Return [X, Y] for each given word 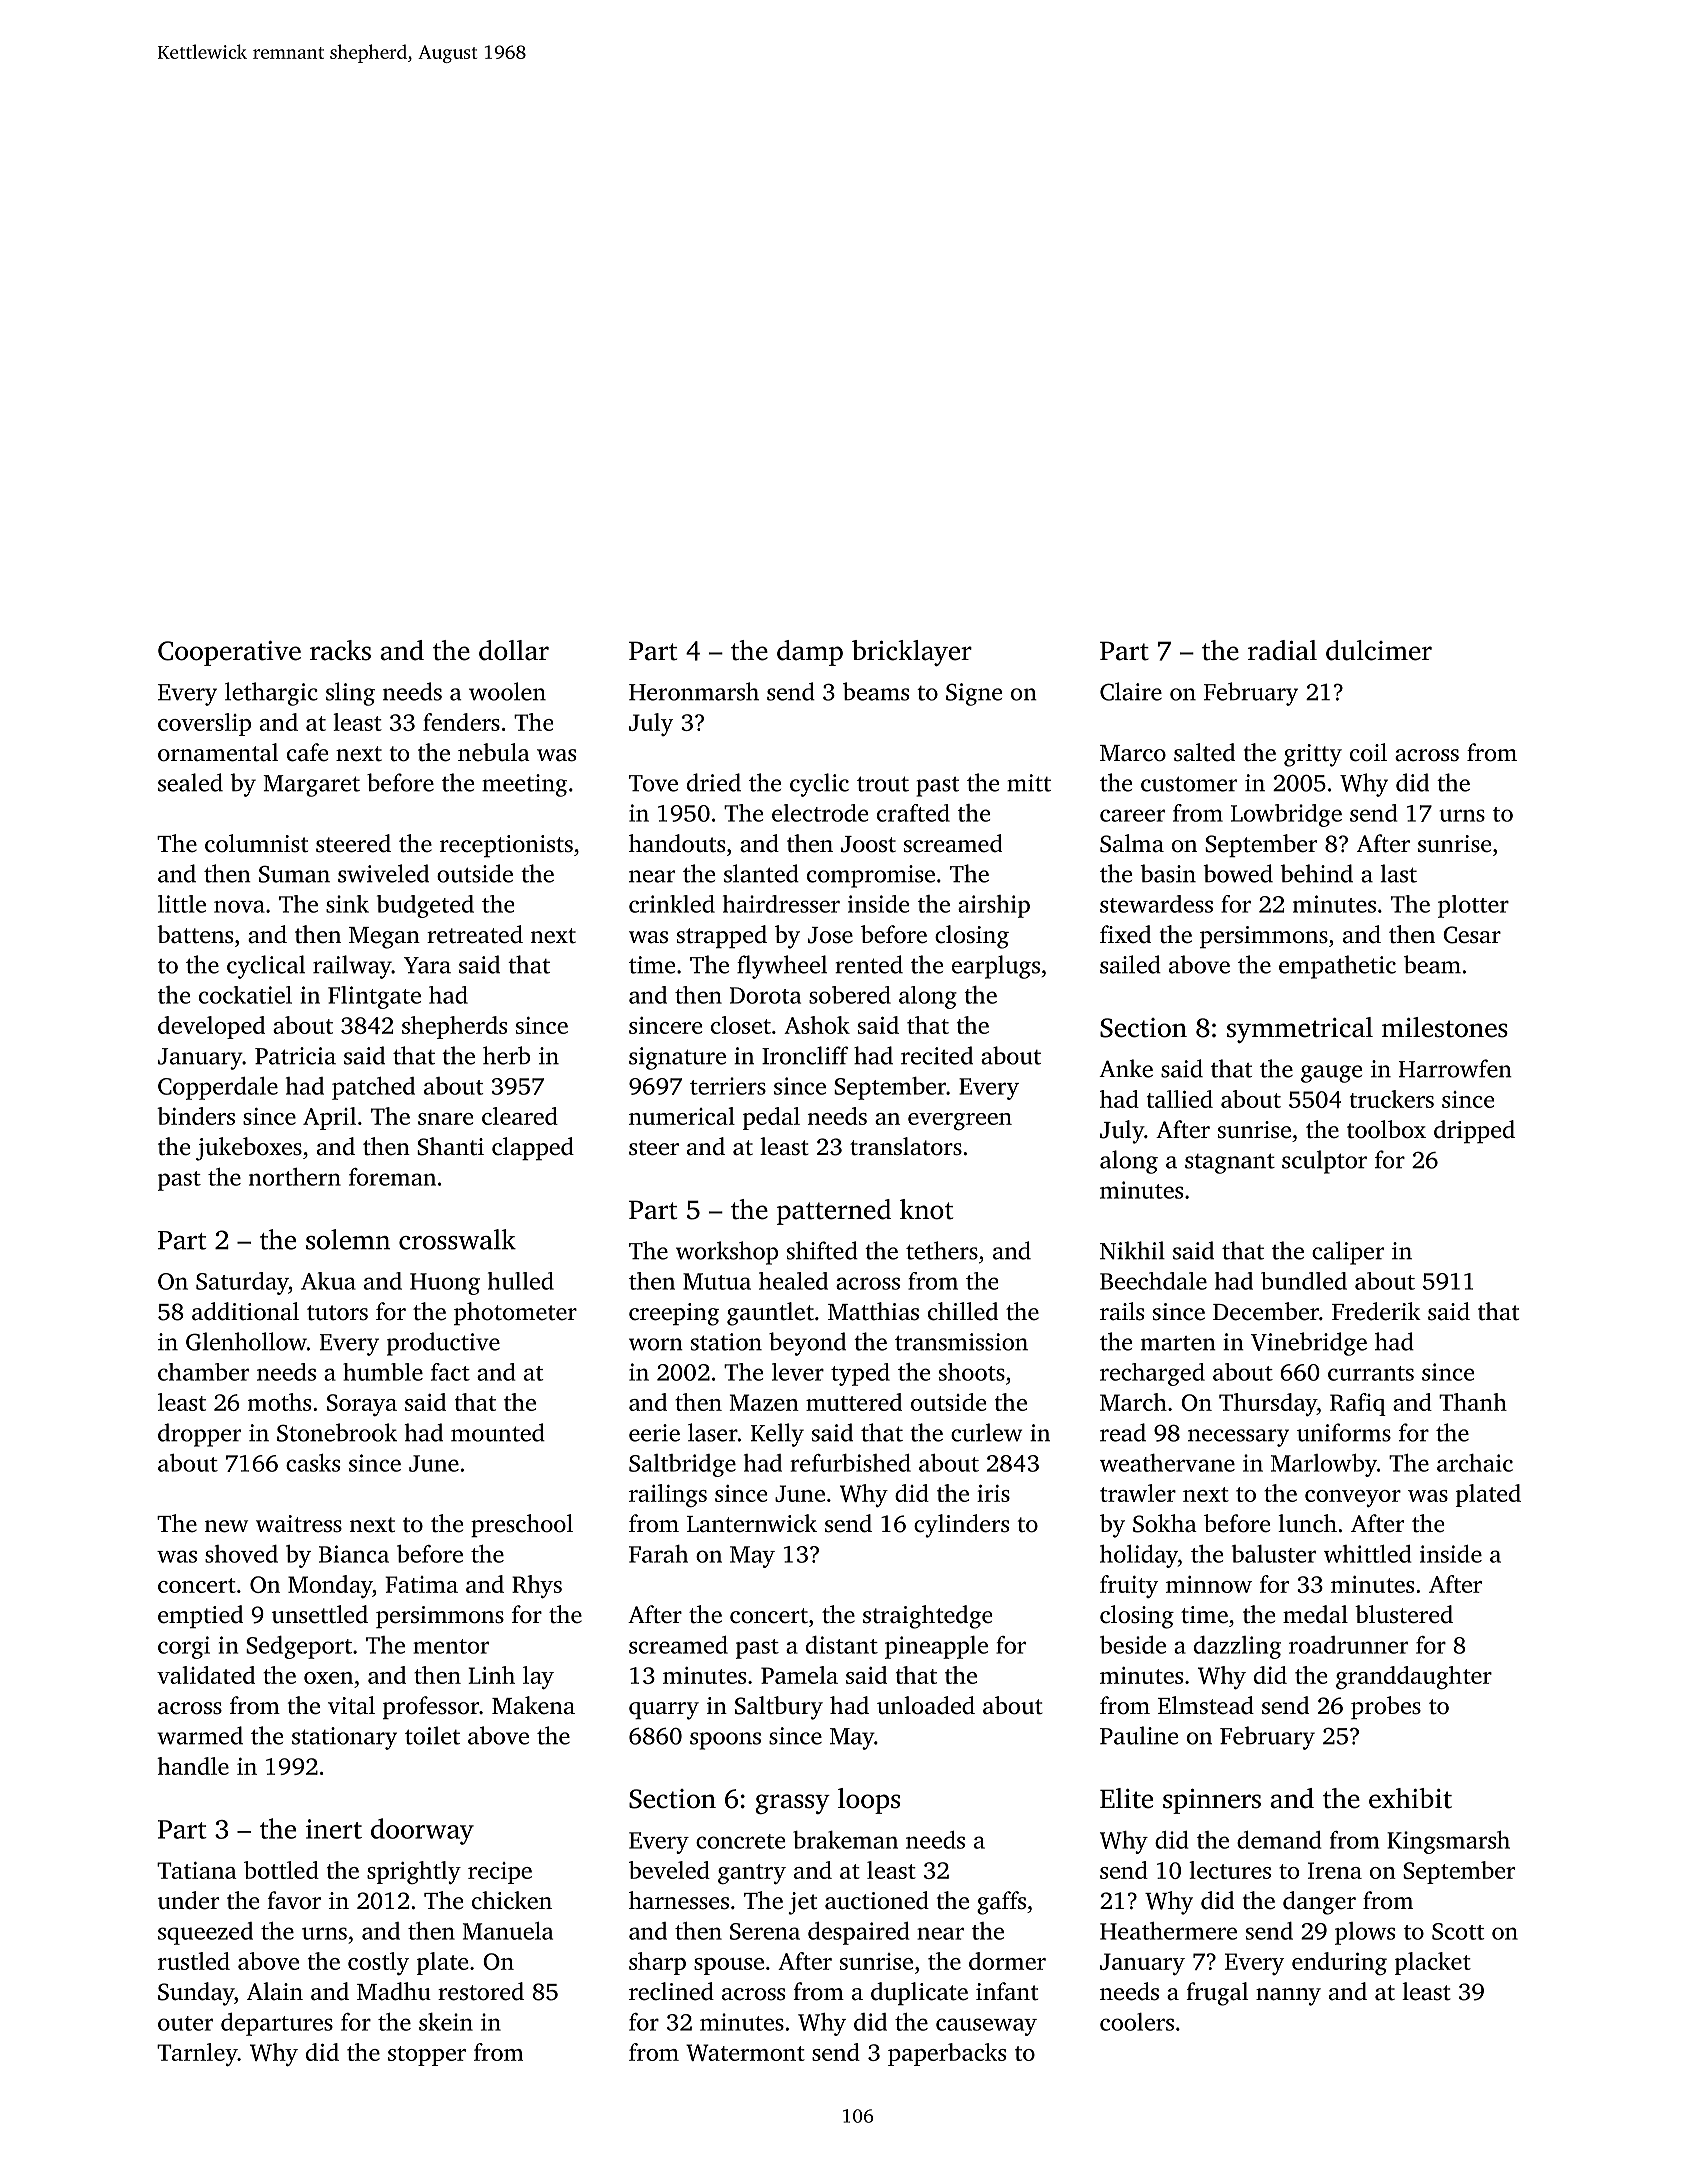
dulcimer [1379, 650]
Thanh [1473, 1402]
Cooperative [229, 653]
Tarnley [197, 2054]
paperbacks [947, 2054]
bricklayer [912, 653]
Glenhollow [246, 1341]
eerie [654, 1433]
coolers [1137, 2022]
